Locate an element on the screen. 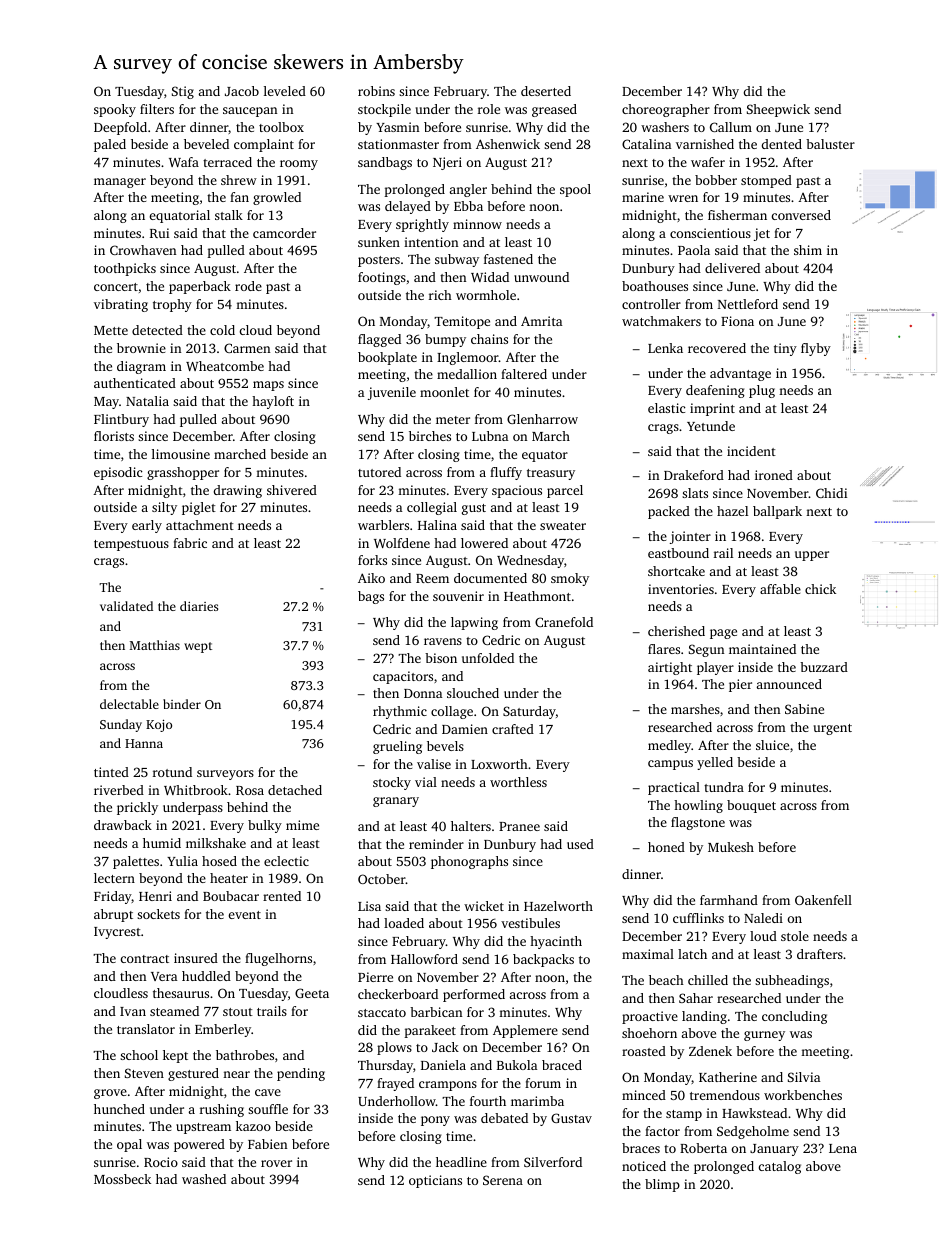 The height and width of the screenshot is (1233, 952). bumpy is located at coordinates (445, 340).
